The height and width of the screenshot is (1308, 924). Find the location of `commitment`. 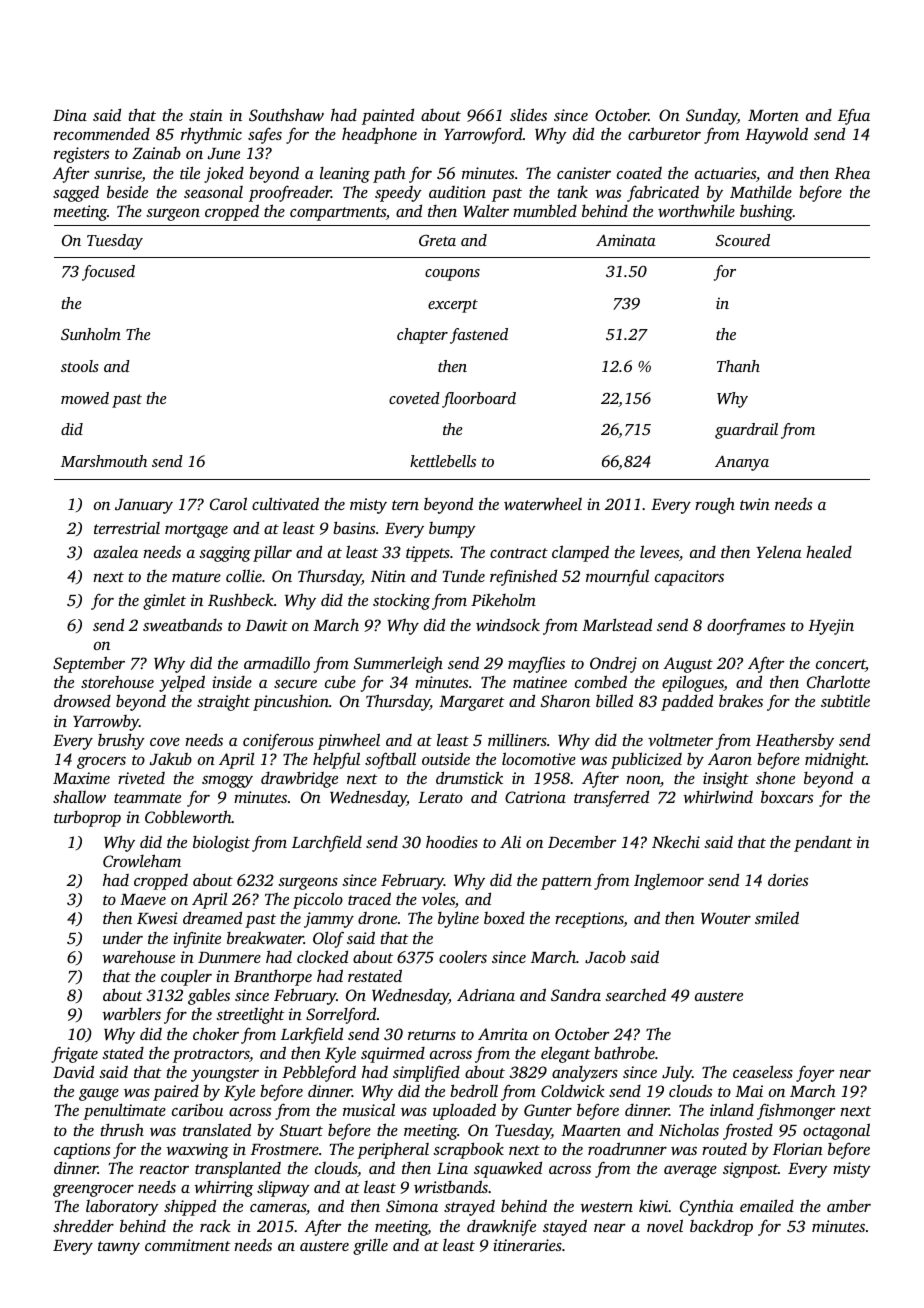

commitment is located at coordinates (188, 1245).
